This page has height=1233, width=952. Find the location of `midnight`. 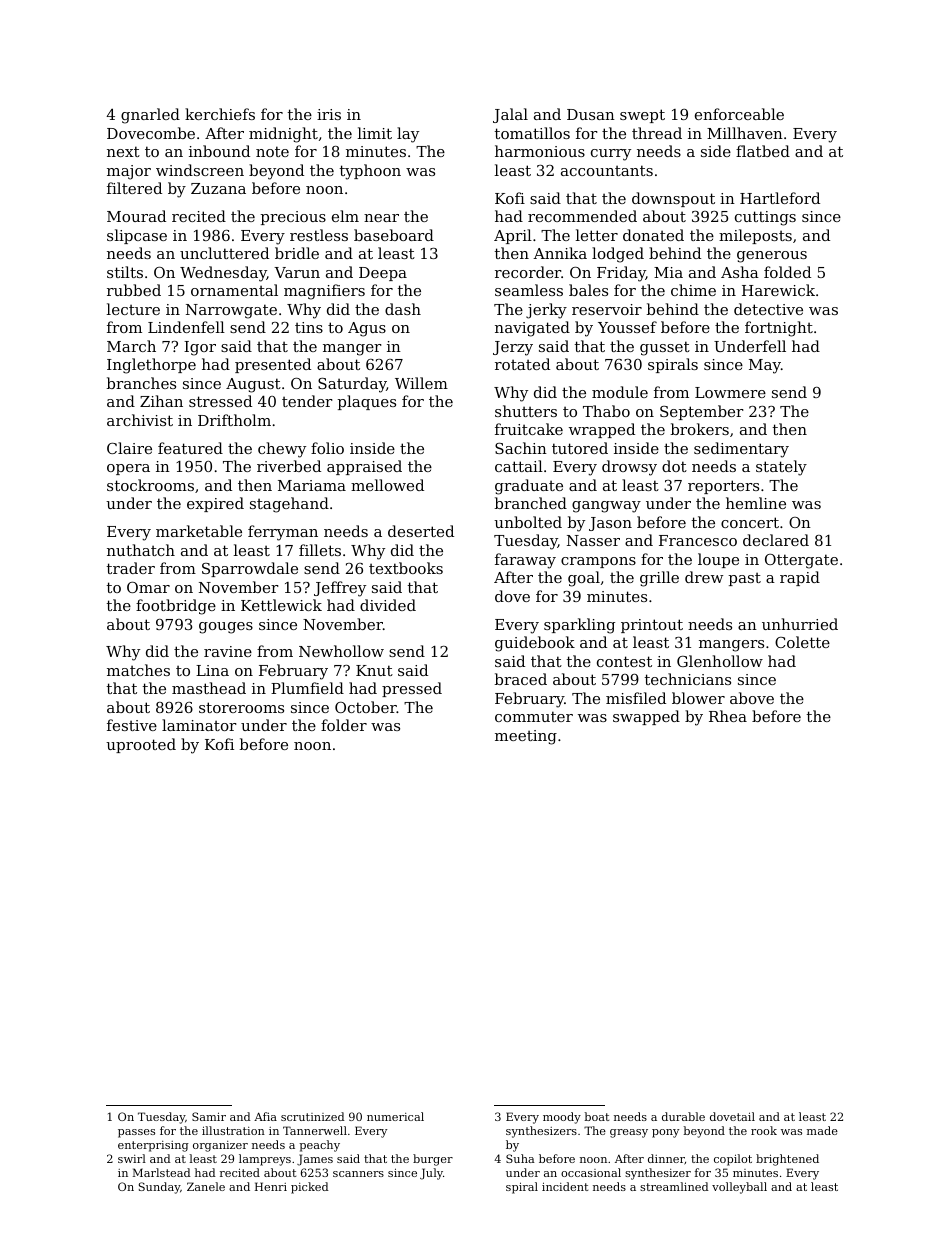

midnight is located at coordinates (283, 135).
